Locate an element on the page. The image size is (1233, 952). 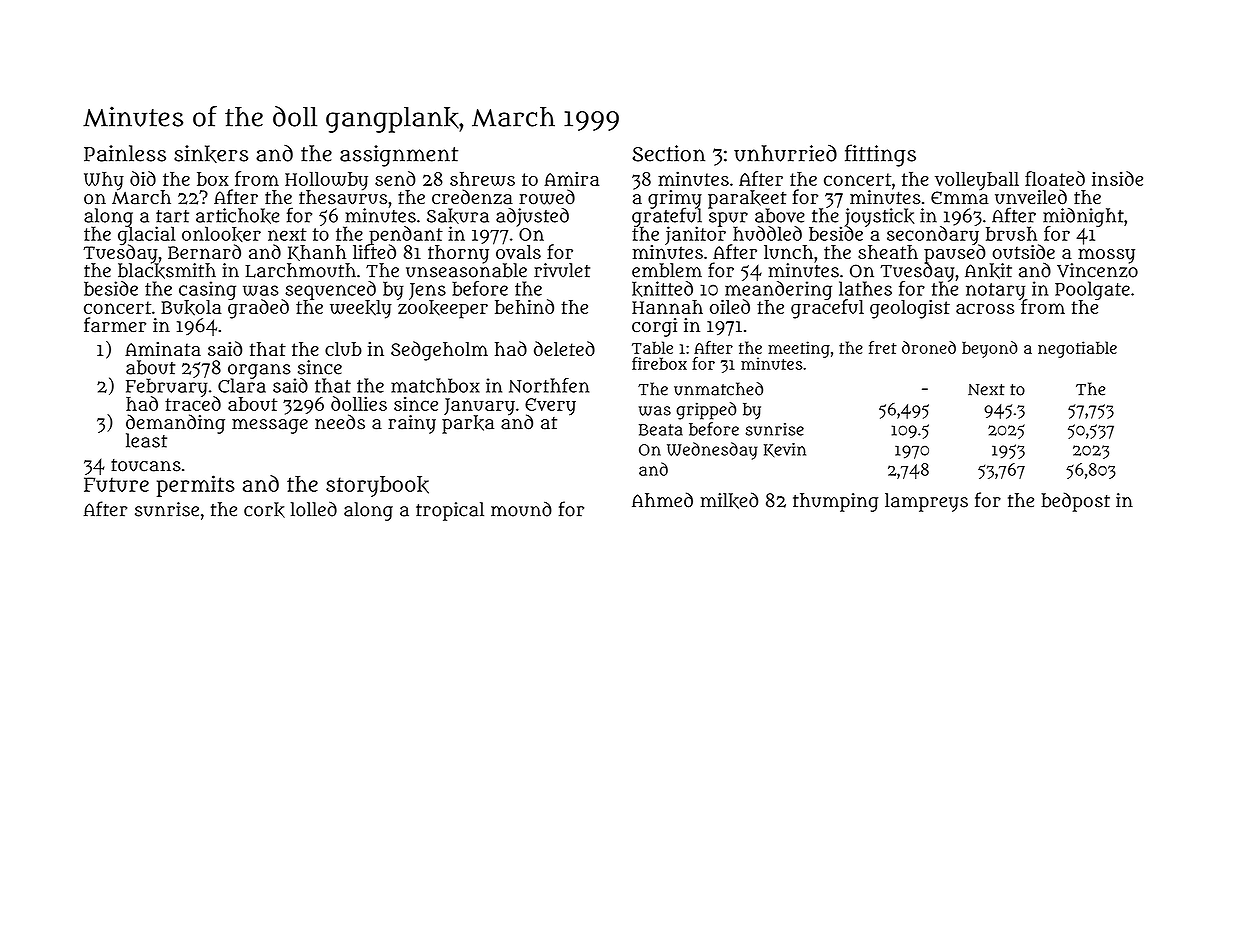
mound is located at coordinates (521, 509).
